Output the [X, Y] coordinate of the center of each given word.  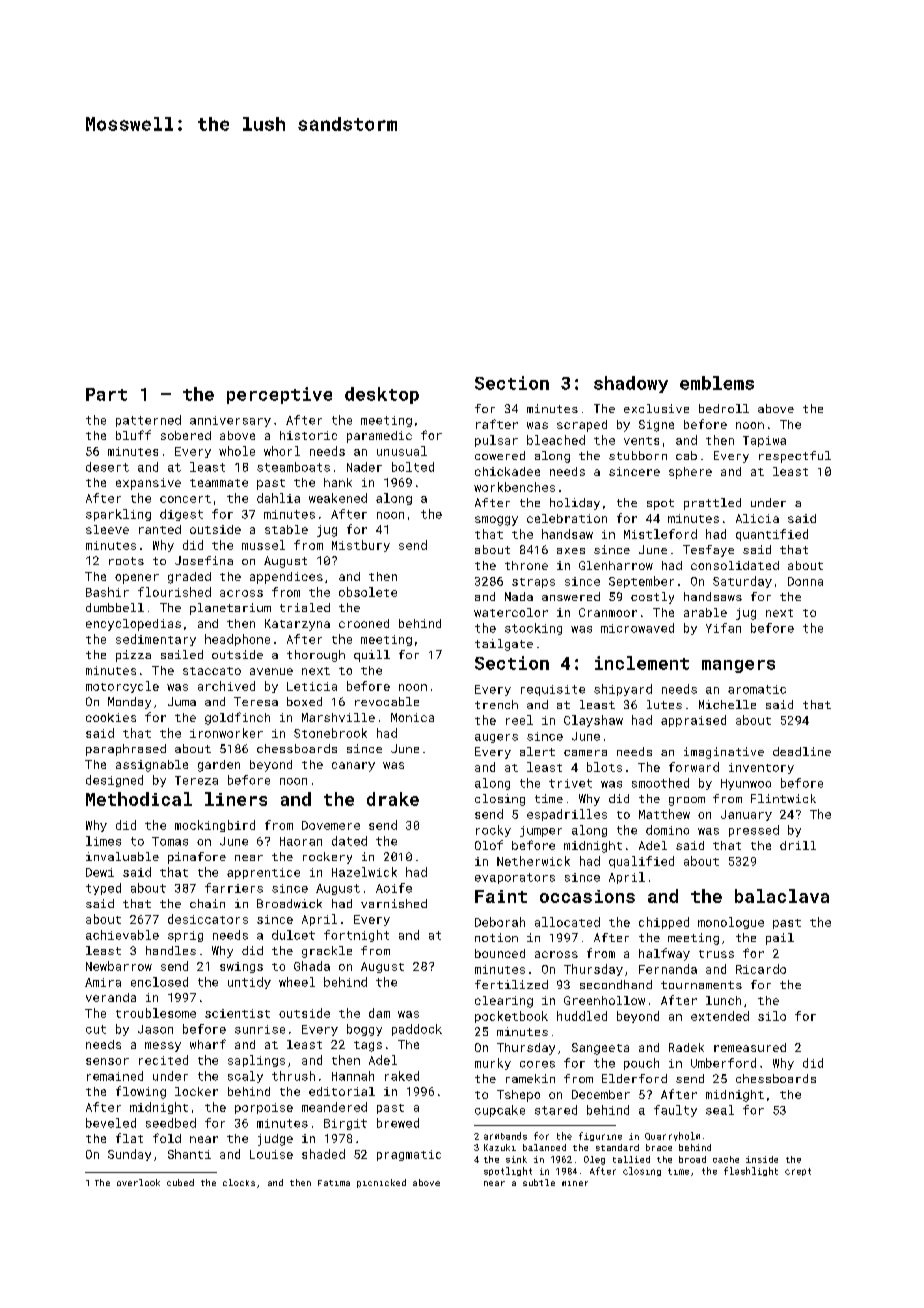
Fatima [334, 1183]
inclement [642, 663]
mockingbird [215, 826]
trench [496, 704]
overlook [138, 1182]
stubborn [638, 455]
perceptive [279, 395]
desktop [382, 395]
